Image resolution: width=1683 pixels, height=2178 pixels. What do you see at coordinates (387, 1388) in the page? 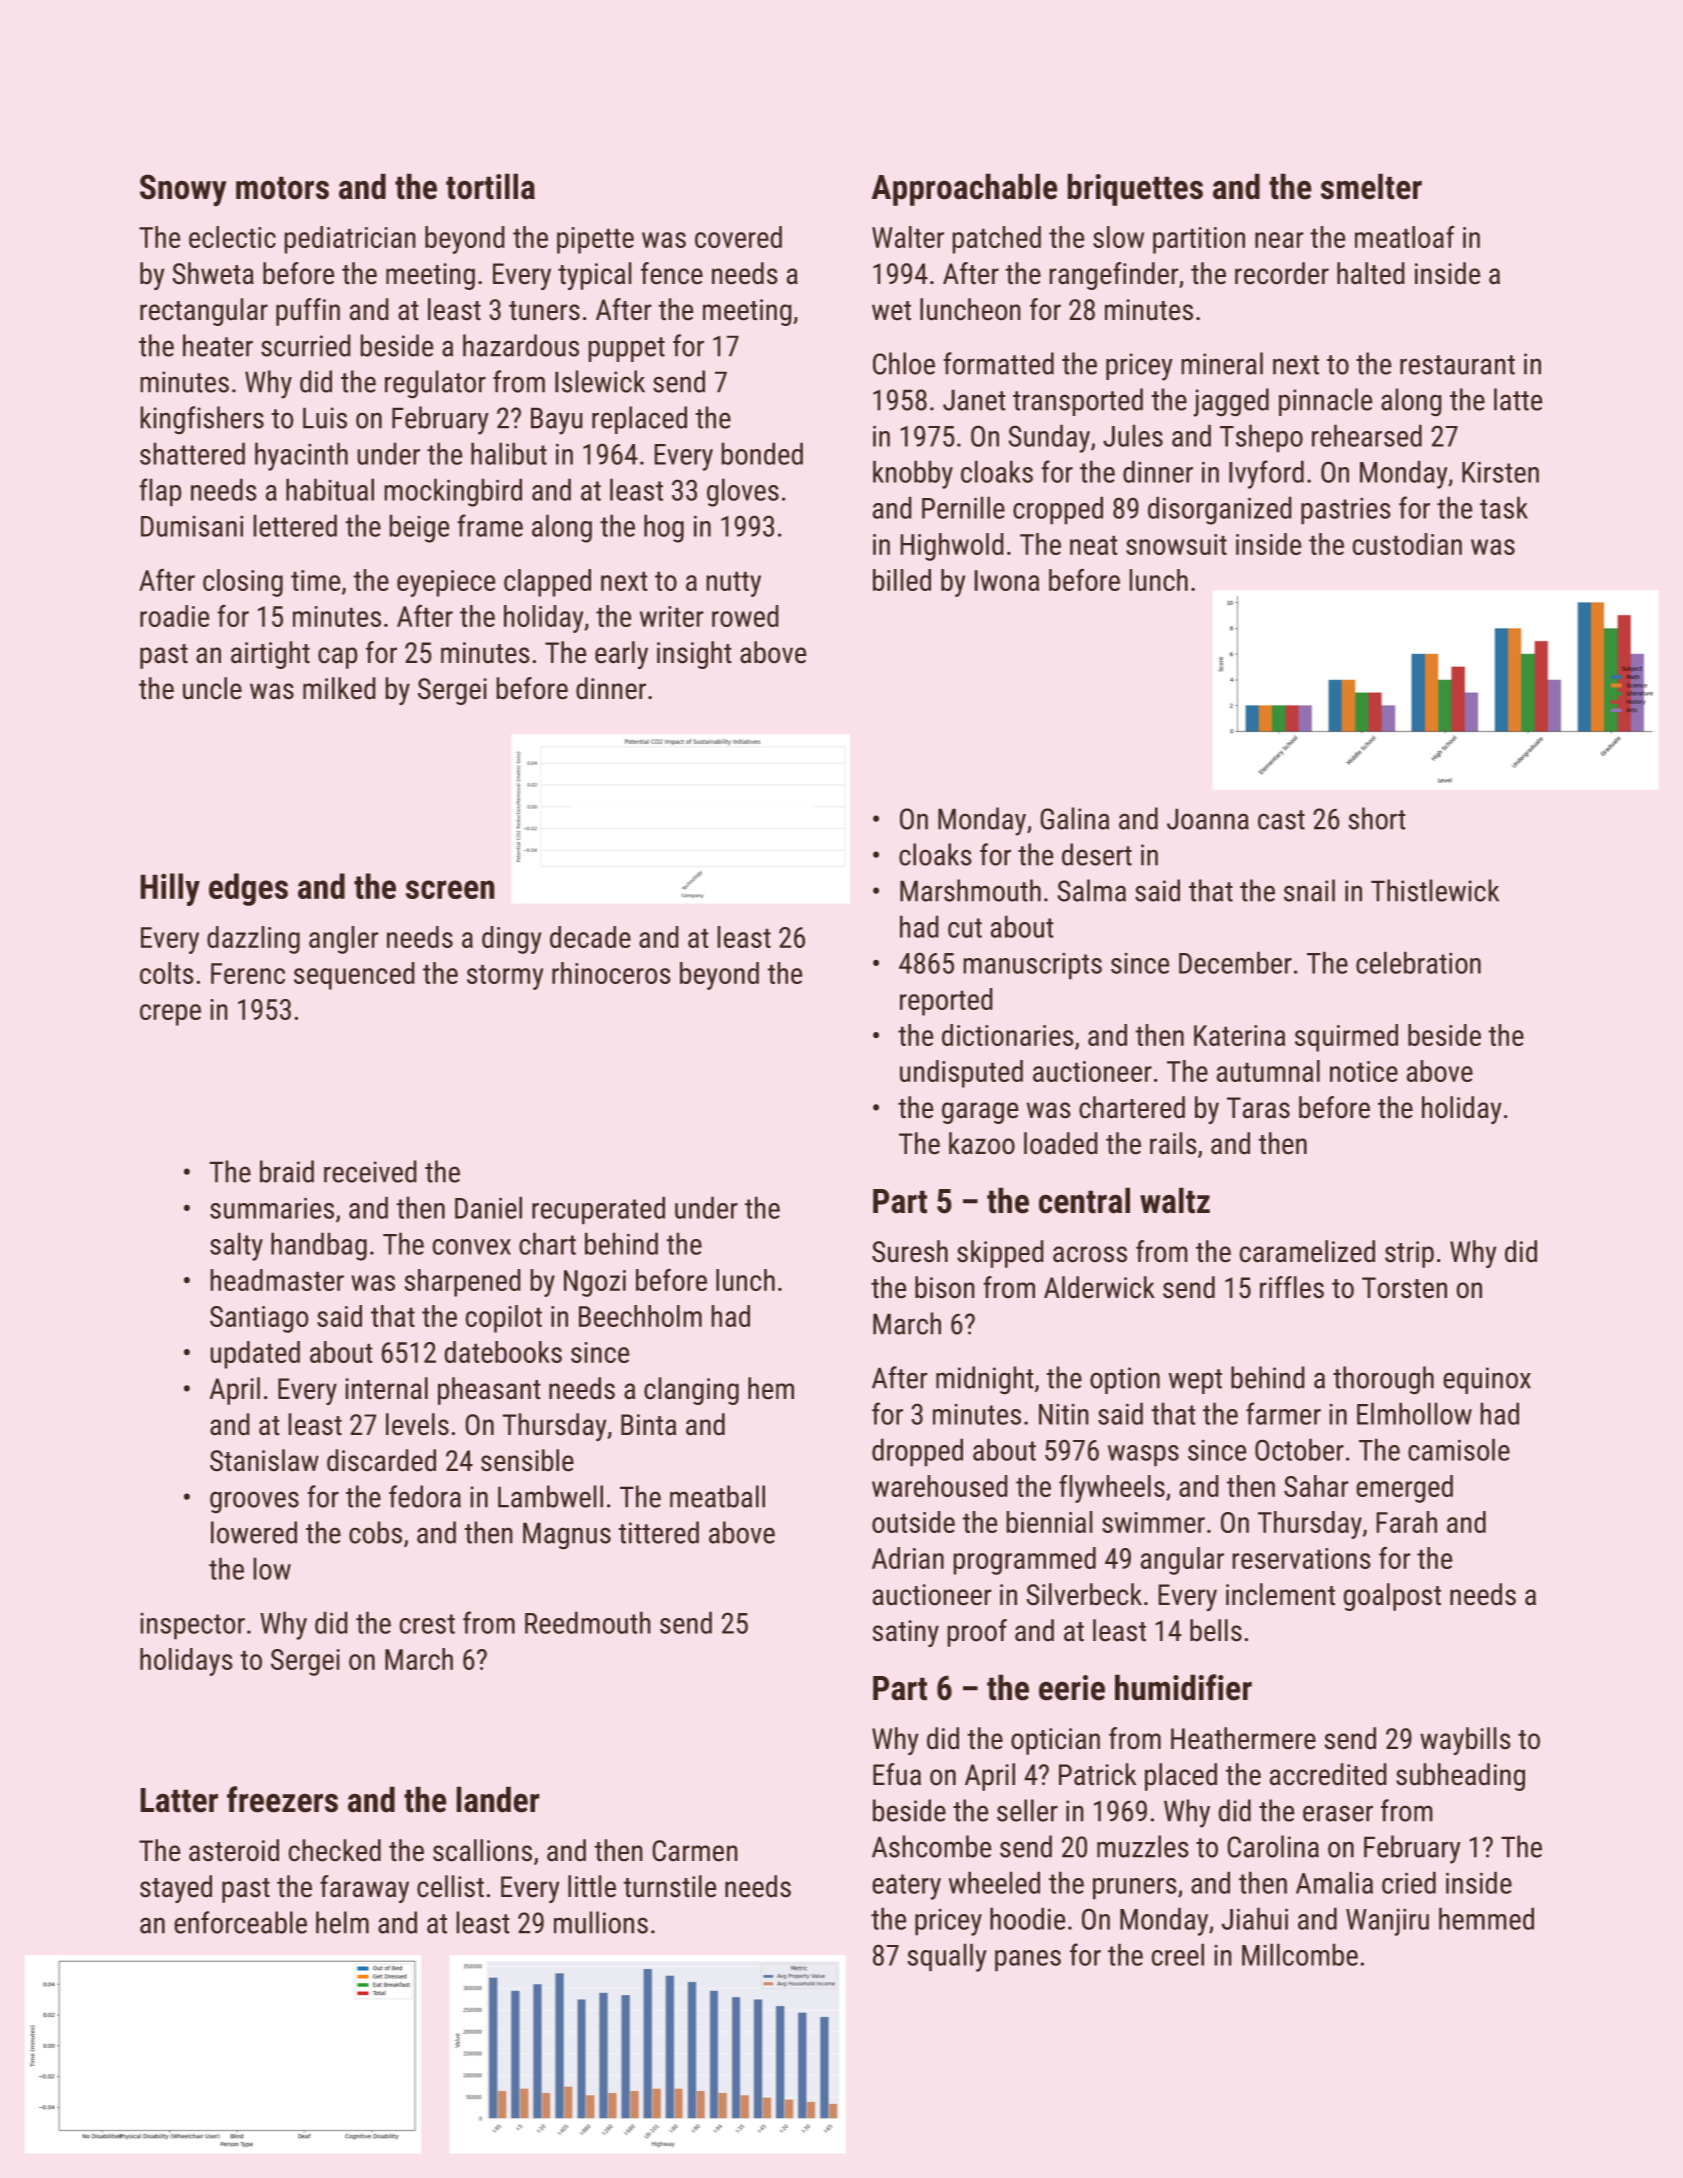
I see `internal` at bounding box center [387, 1388].
